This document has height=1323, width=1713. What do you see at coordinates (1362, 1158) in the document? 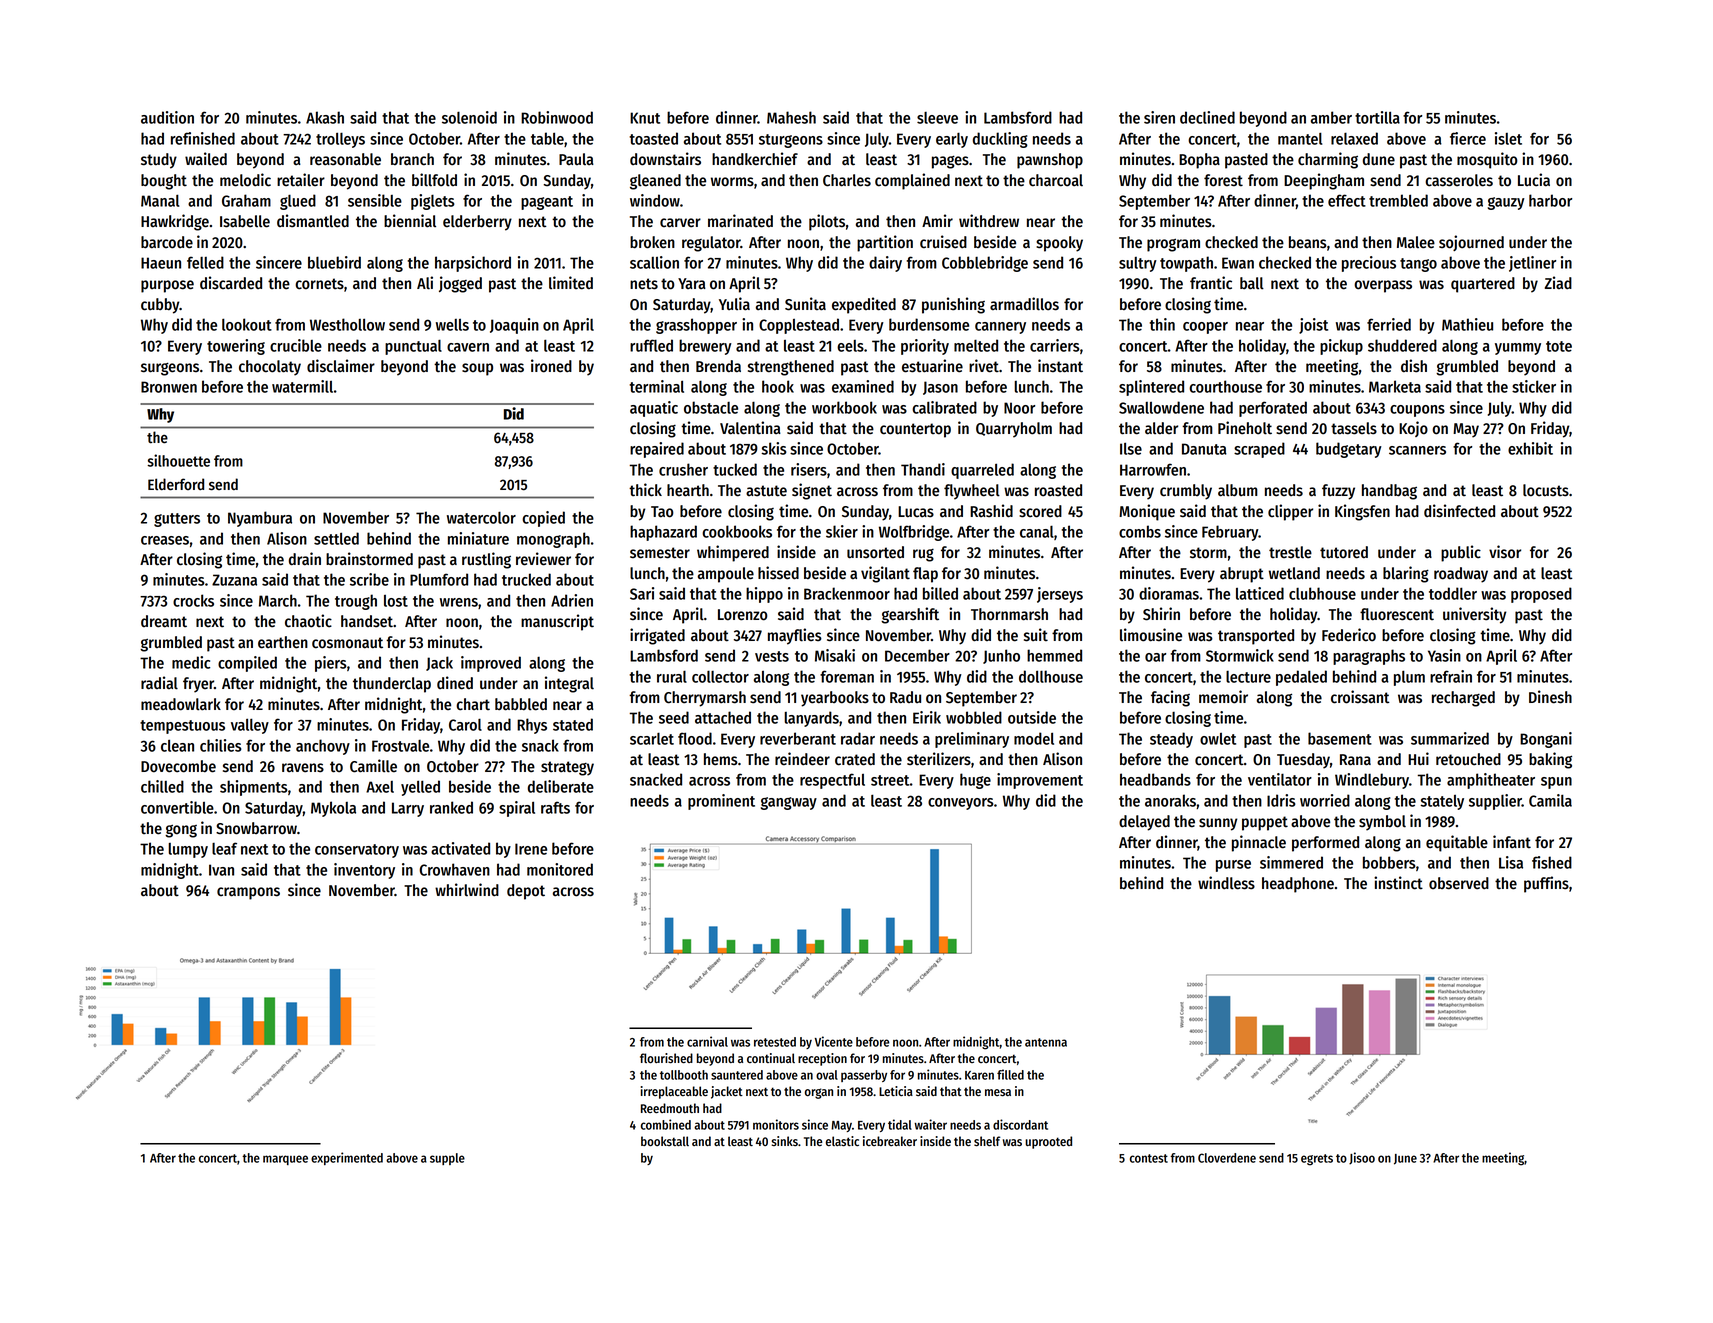
I see `Jisoo` at bounding box center [1362, 1158].
